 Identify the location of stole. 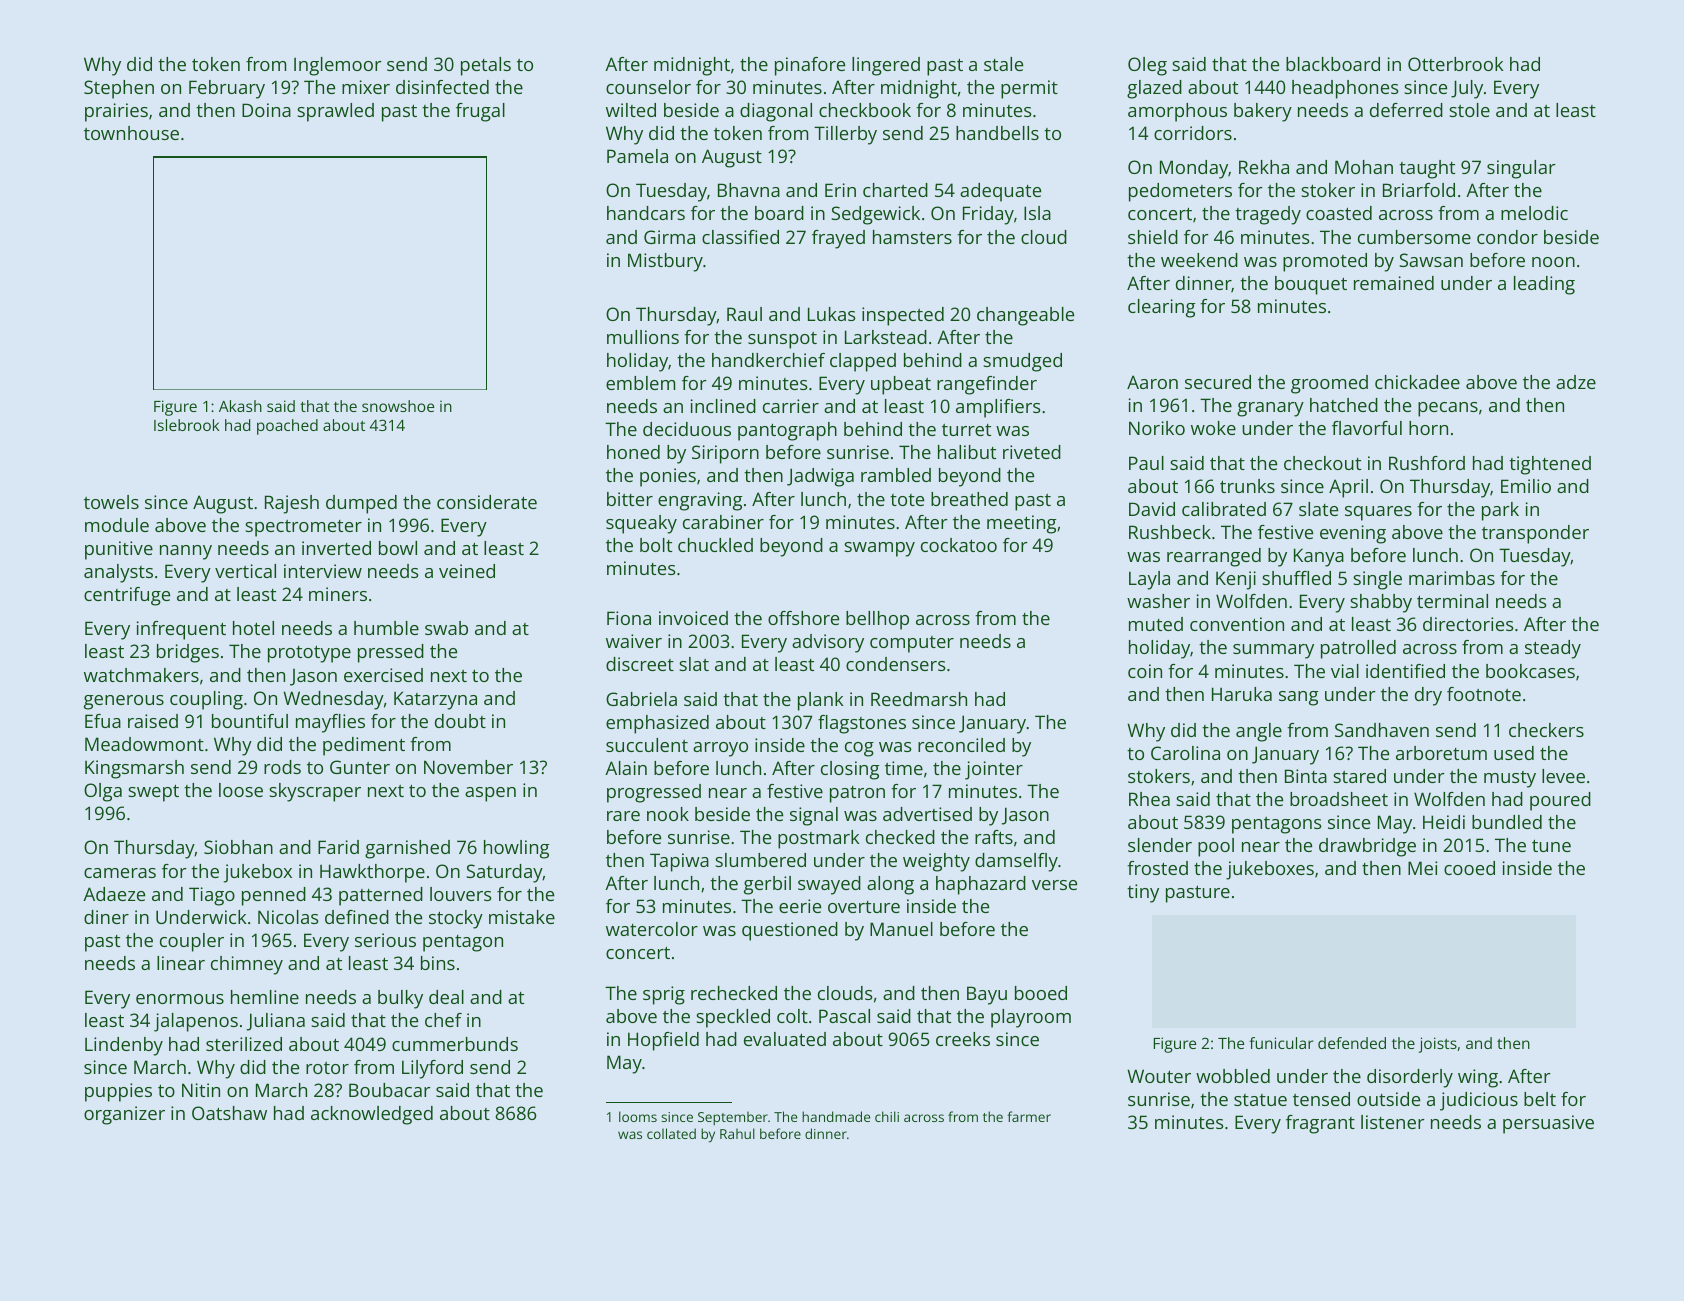
(1469, 110).
